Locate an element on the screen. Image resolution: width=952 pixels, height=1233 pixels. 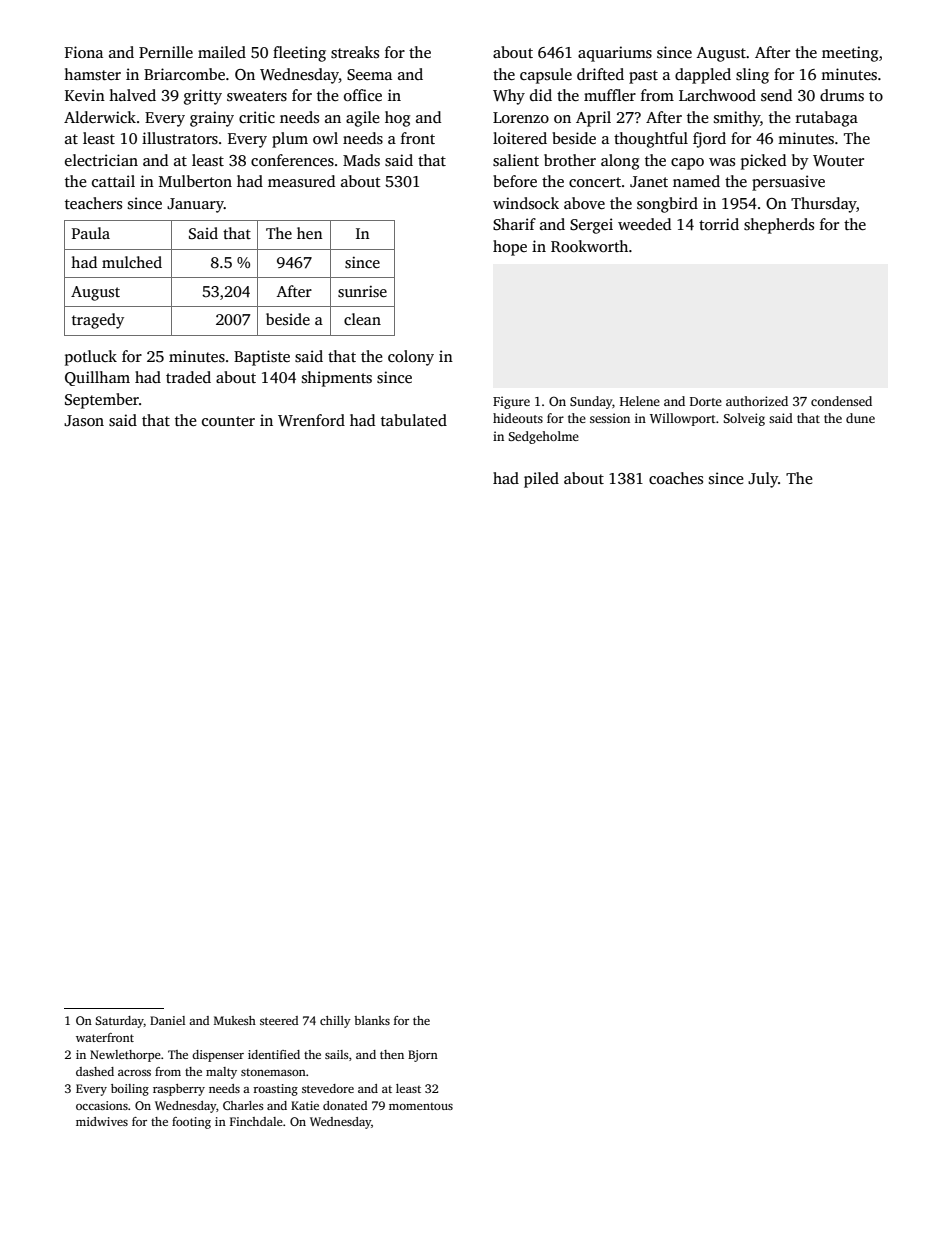
coaches is located at coordinates (676, 478).
